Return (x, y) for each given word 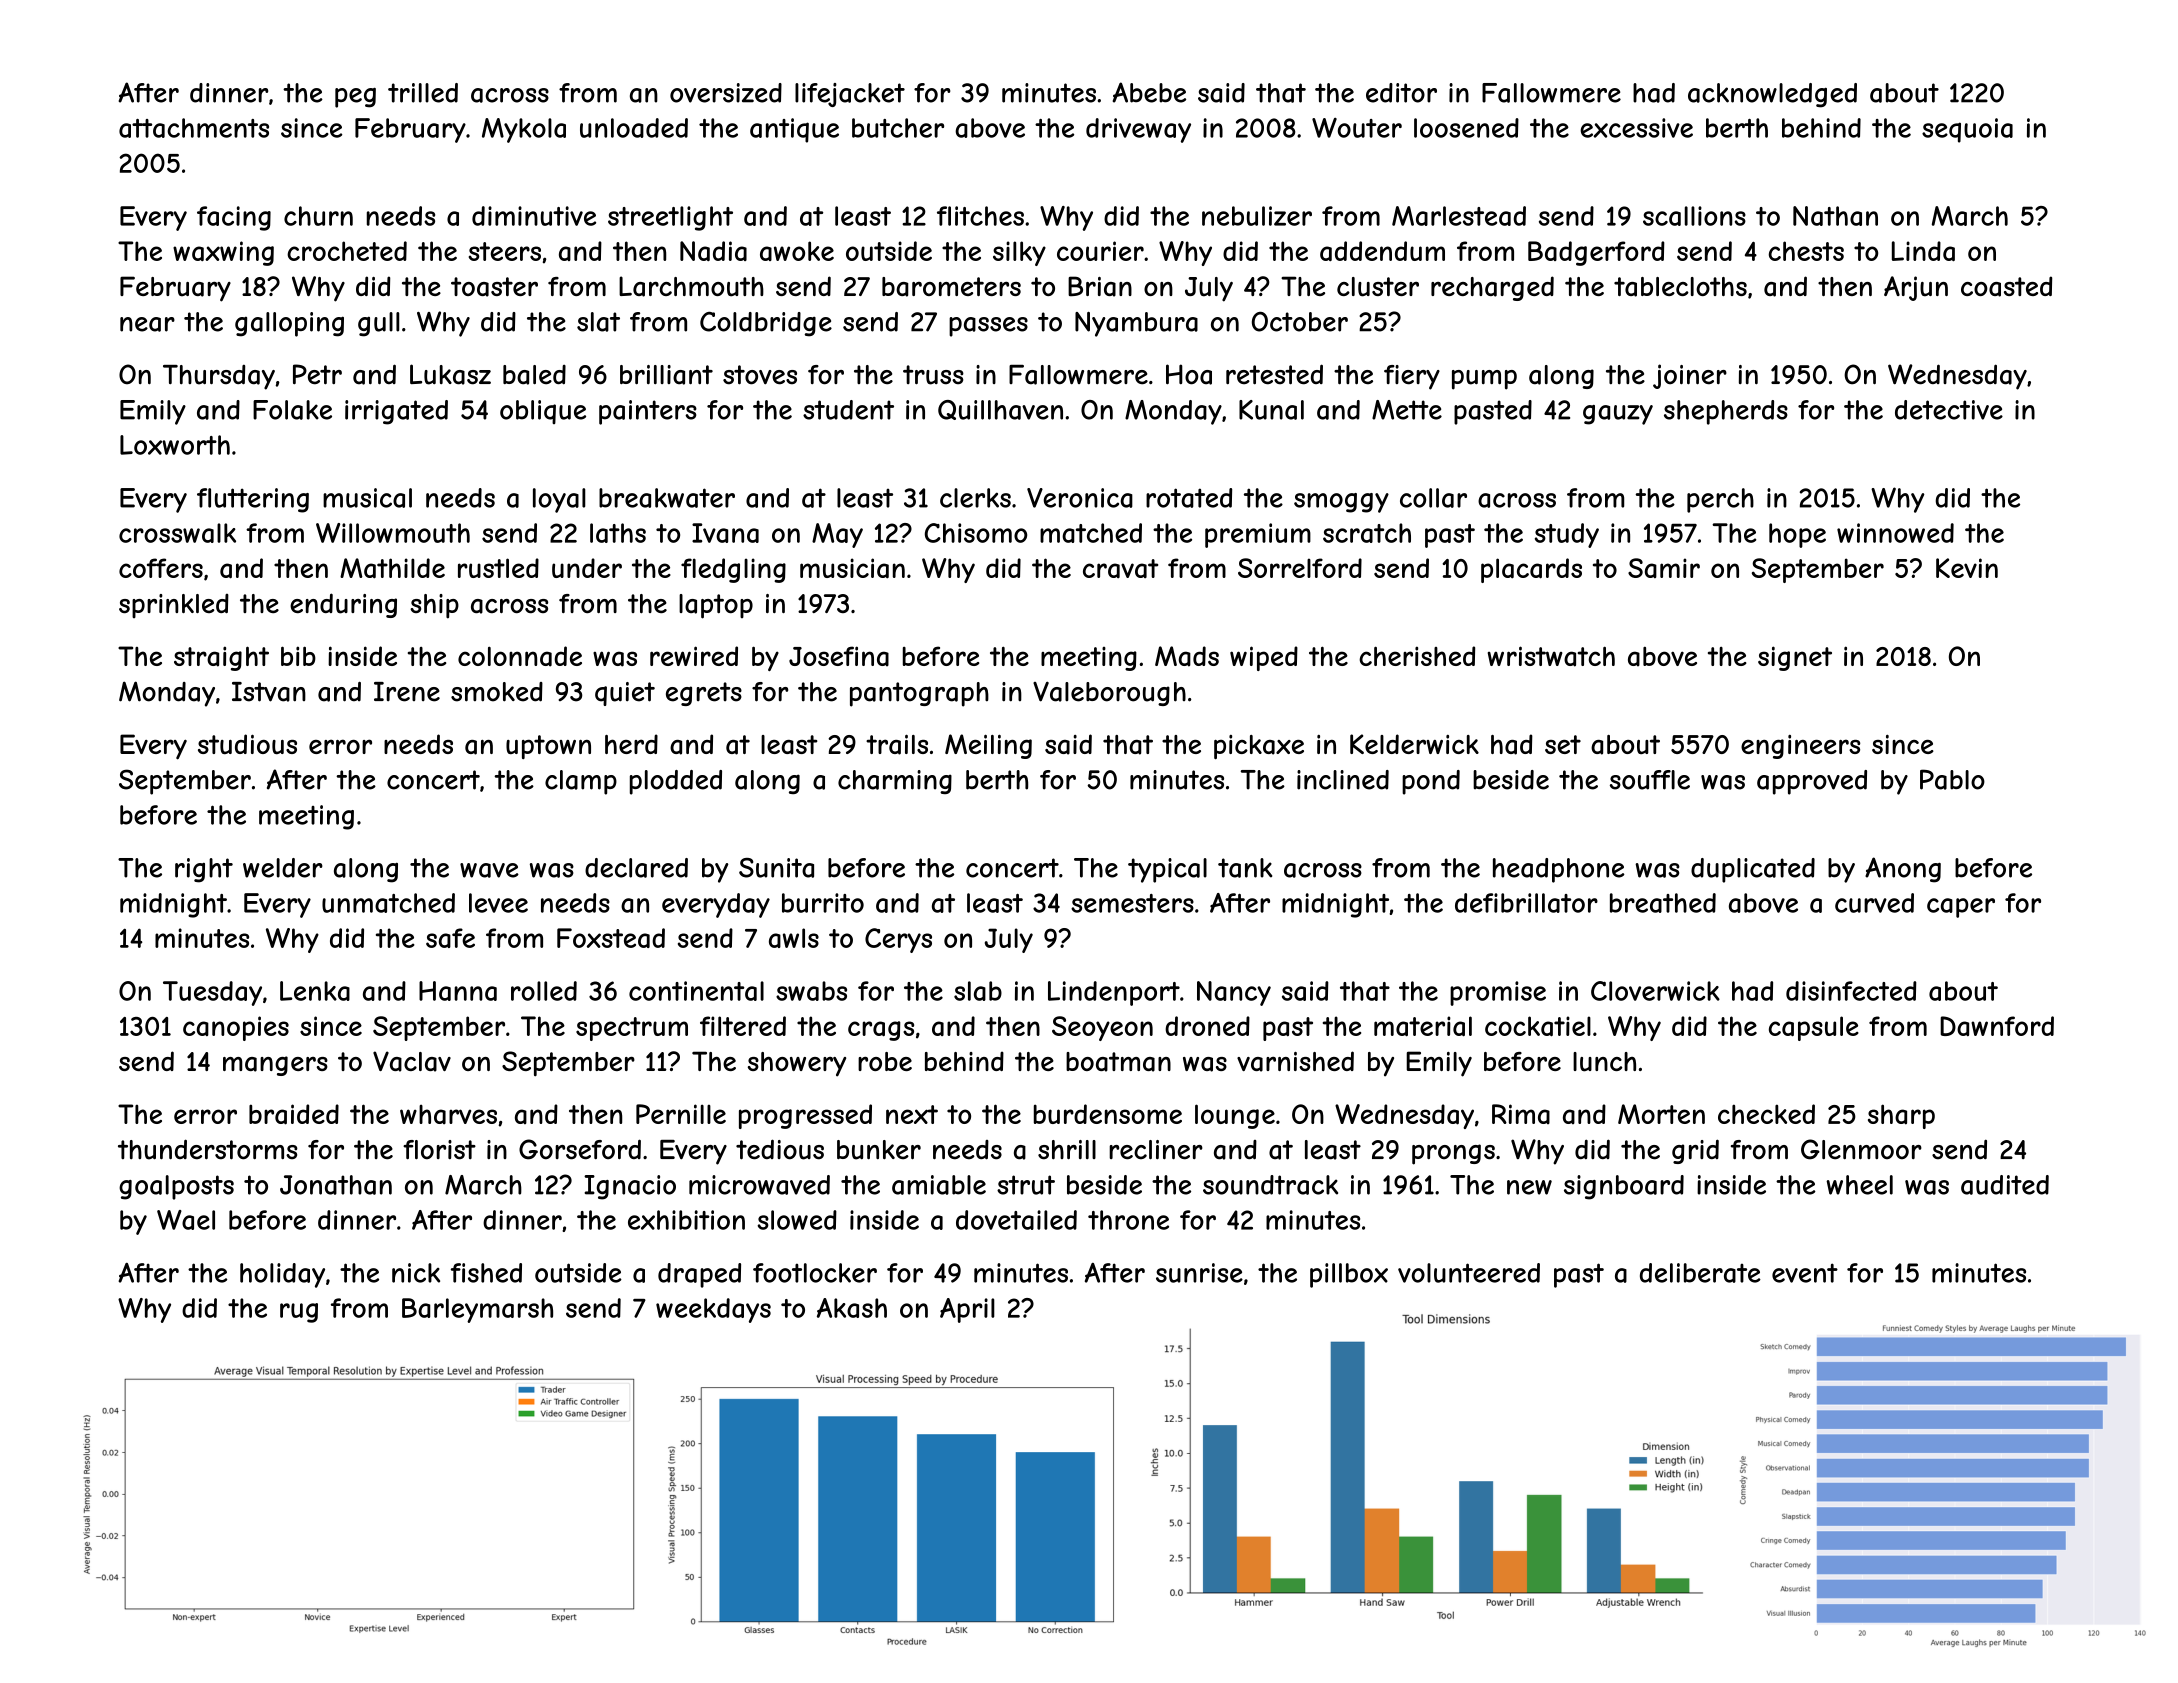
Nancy (1234, 993)
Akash (852, 1308)
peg (355, 97)
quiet (625, 694)
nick (416, 1273)
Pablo (1952, 779)
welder (283, 868)
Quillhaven (1000, 410)
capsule (1814, 1028)
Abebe (1149, 92)
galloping (289, 324)
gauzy (1618, 415)
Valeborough (1109, 693)
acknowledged (1772, 95)
